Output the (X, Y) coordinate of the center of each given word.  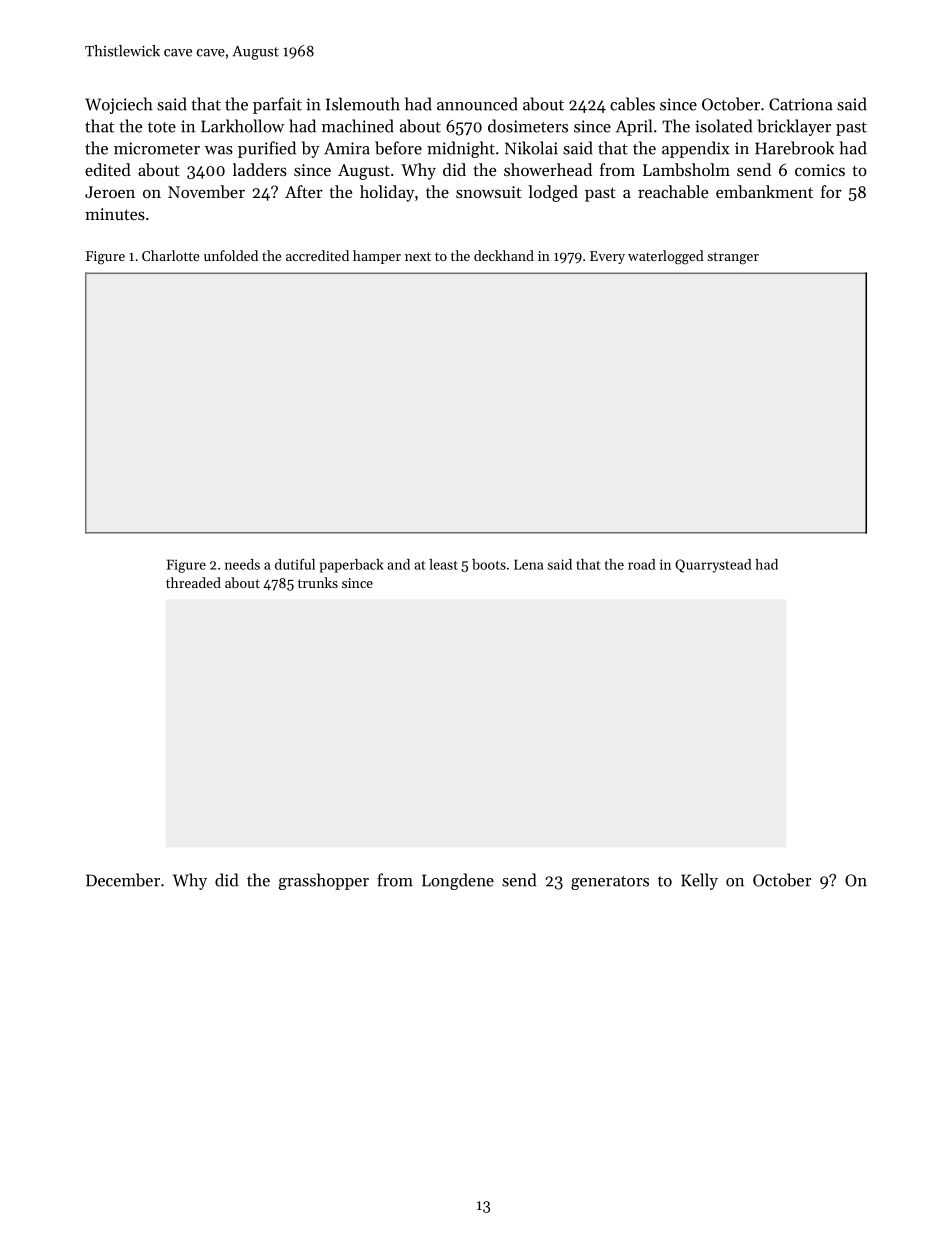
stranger (733, 258)
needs (242, 564)
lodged (553, 193)
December (123, 880)
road (642, 564)
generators (610, 883)
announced (477, 104)
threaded (193, 582)
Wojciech (119, 105)
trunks (318, 582)
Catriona (801, 104)
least (443, 564)
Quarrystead (713, 566)
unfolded (231, 255)
